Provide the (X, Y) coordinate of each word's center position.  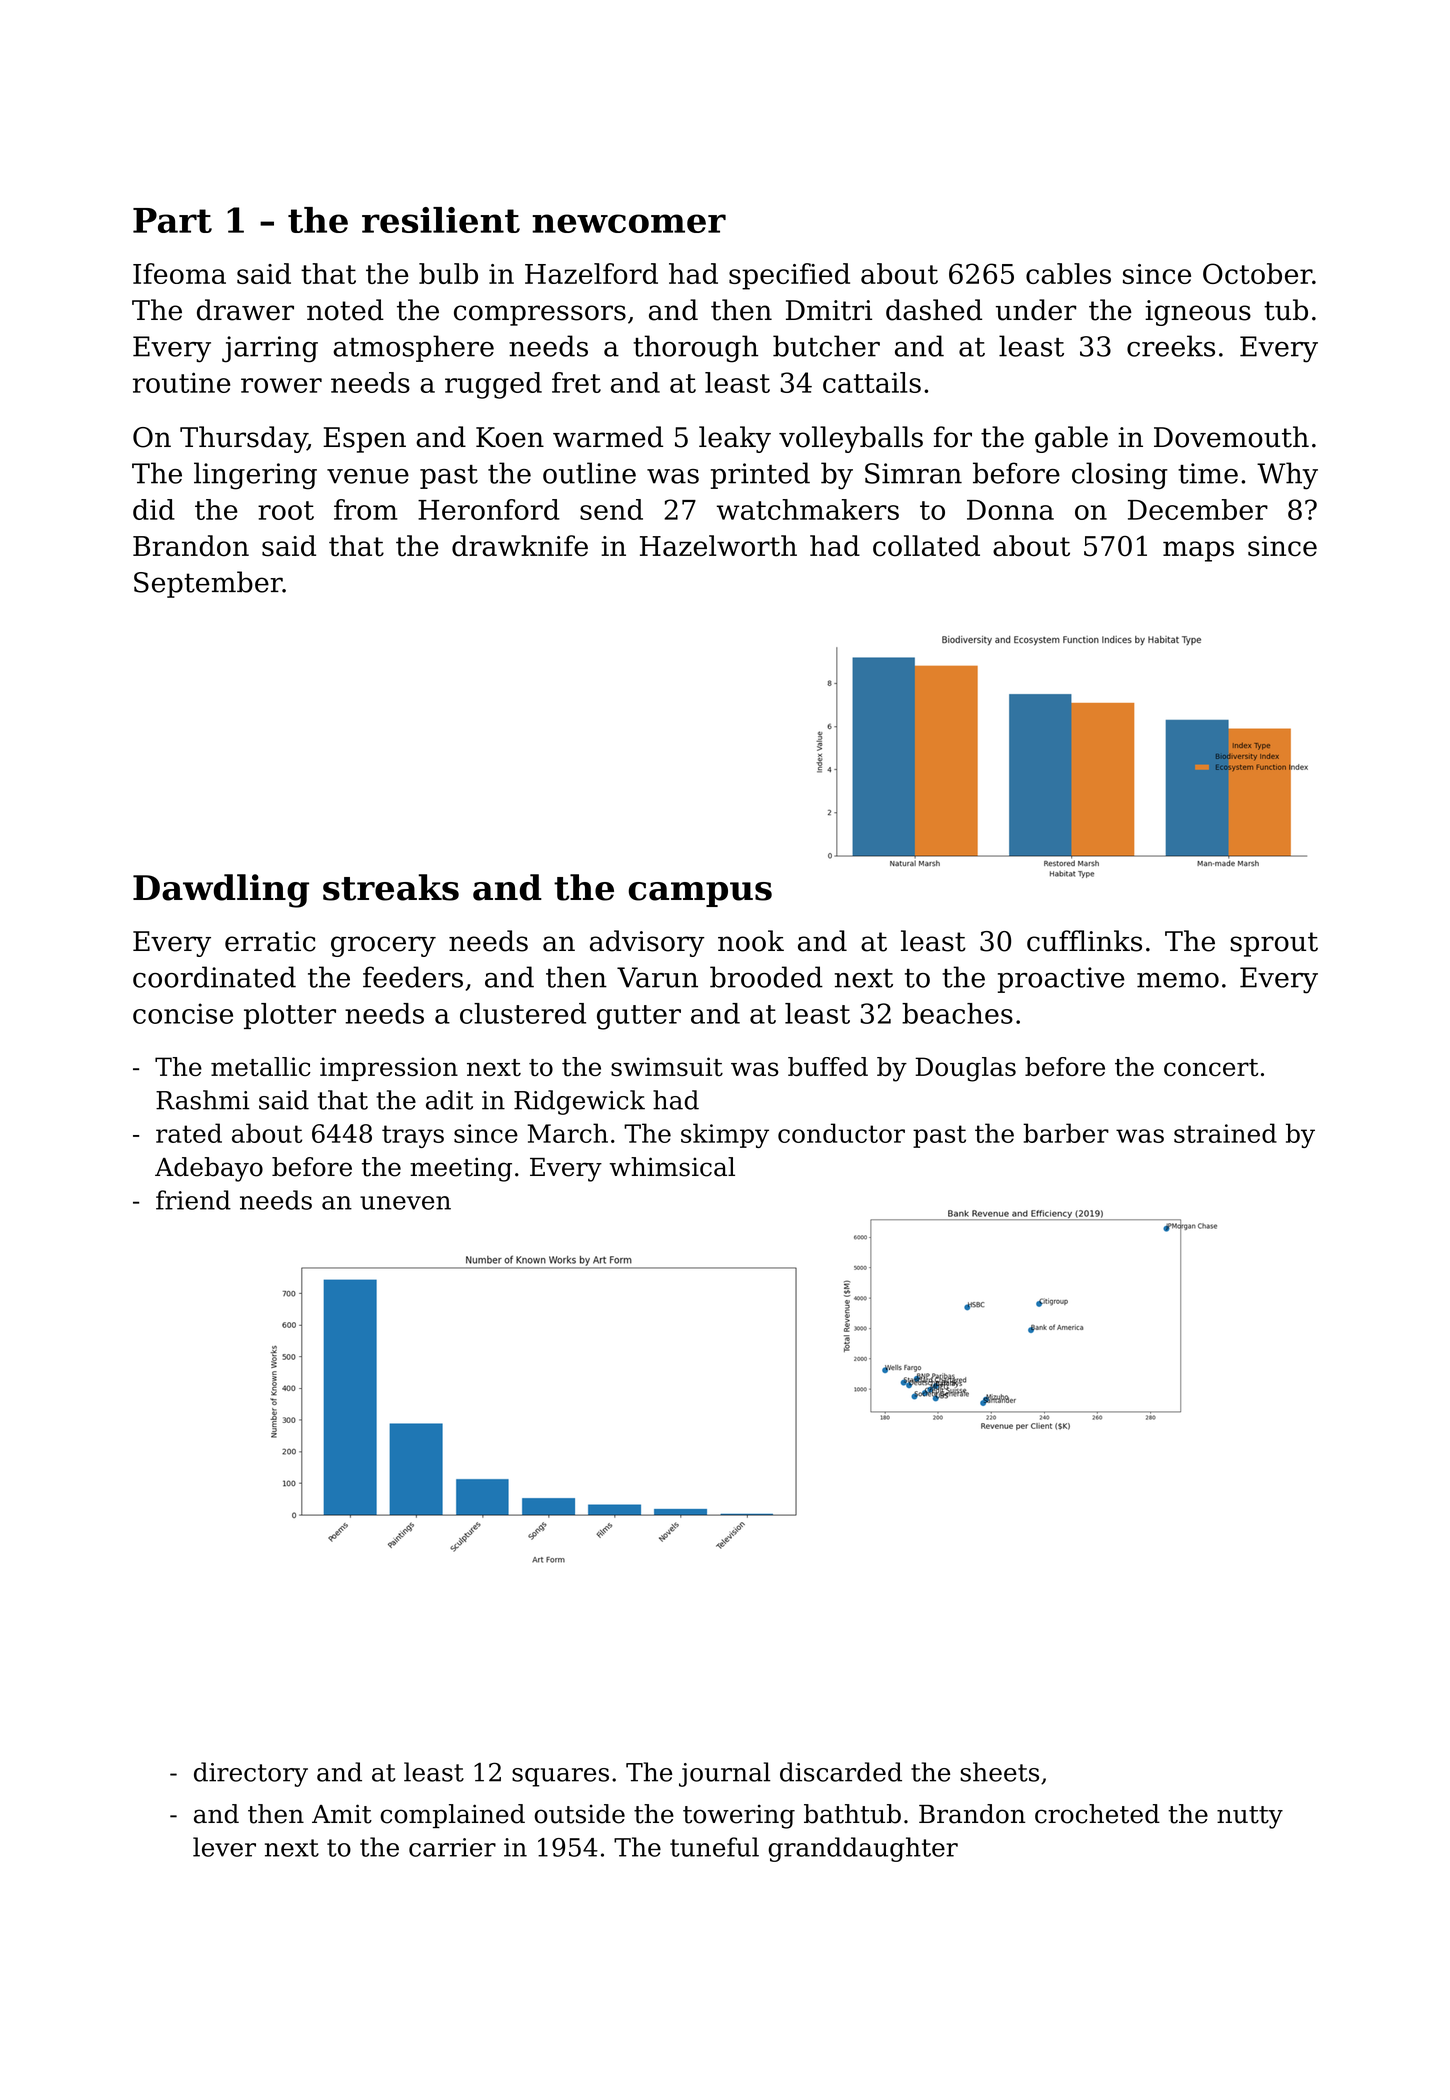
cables (1068, 273)
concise (183, 1013)
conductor (841, 1133)
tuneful (714, 1847)
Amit (342, 1814)
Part (172, 220)
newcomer (629, 223)
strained (1225, 1133)
